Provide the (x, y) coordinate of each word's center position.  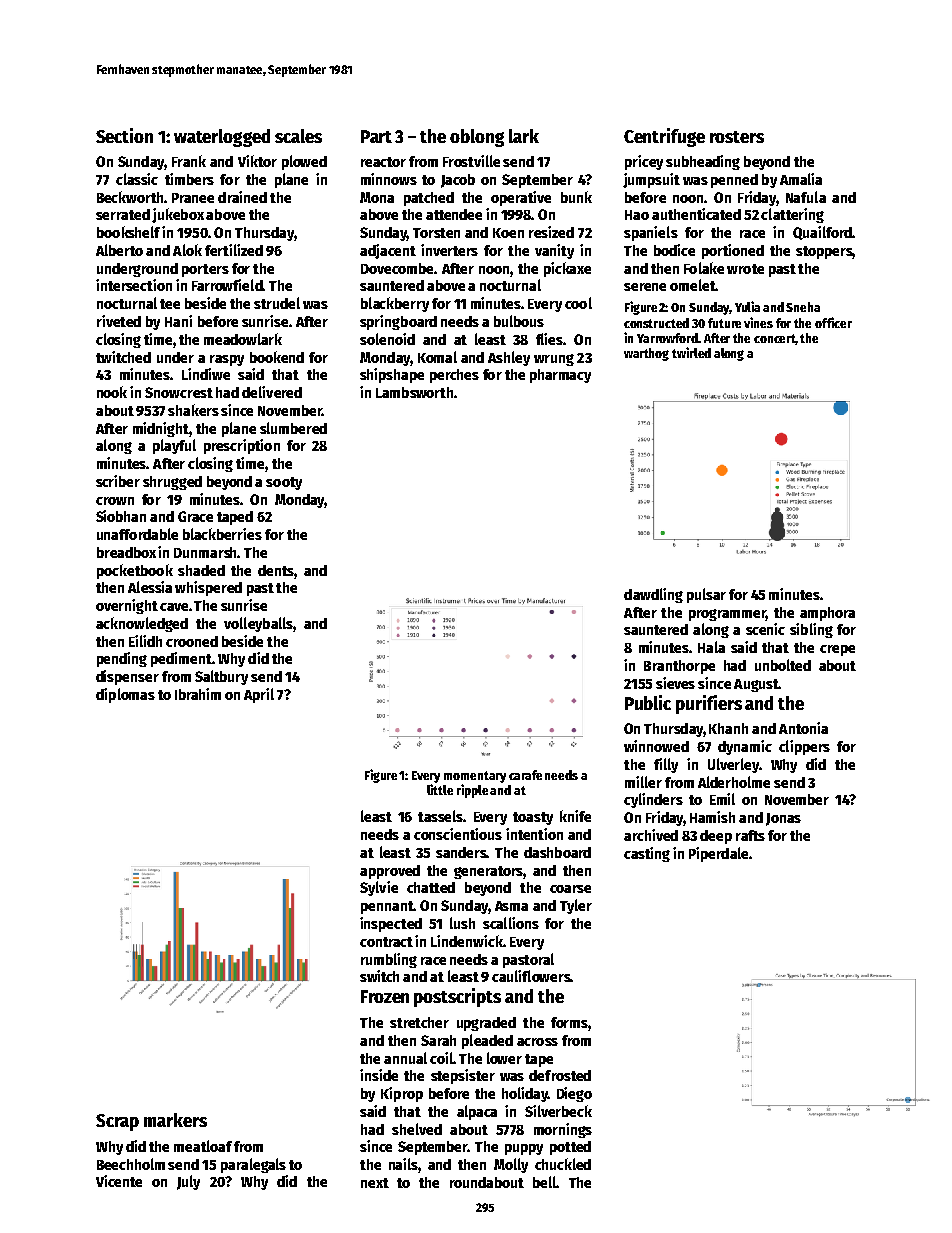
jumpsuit (651, 180)
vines (758, 322)
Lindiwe (206, 374)
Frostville (471, 161)
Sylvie (379, 888)
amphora (827, 614)
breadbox (126, 552)
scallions (511, 923)
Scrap (117, 1122)
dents (276, 570)
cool (578, 303)
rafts (750, 835)
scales (298, 136)
